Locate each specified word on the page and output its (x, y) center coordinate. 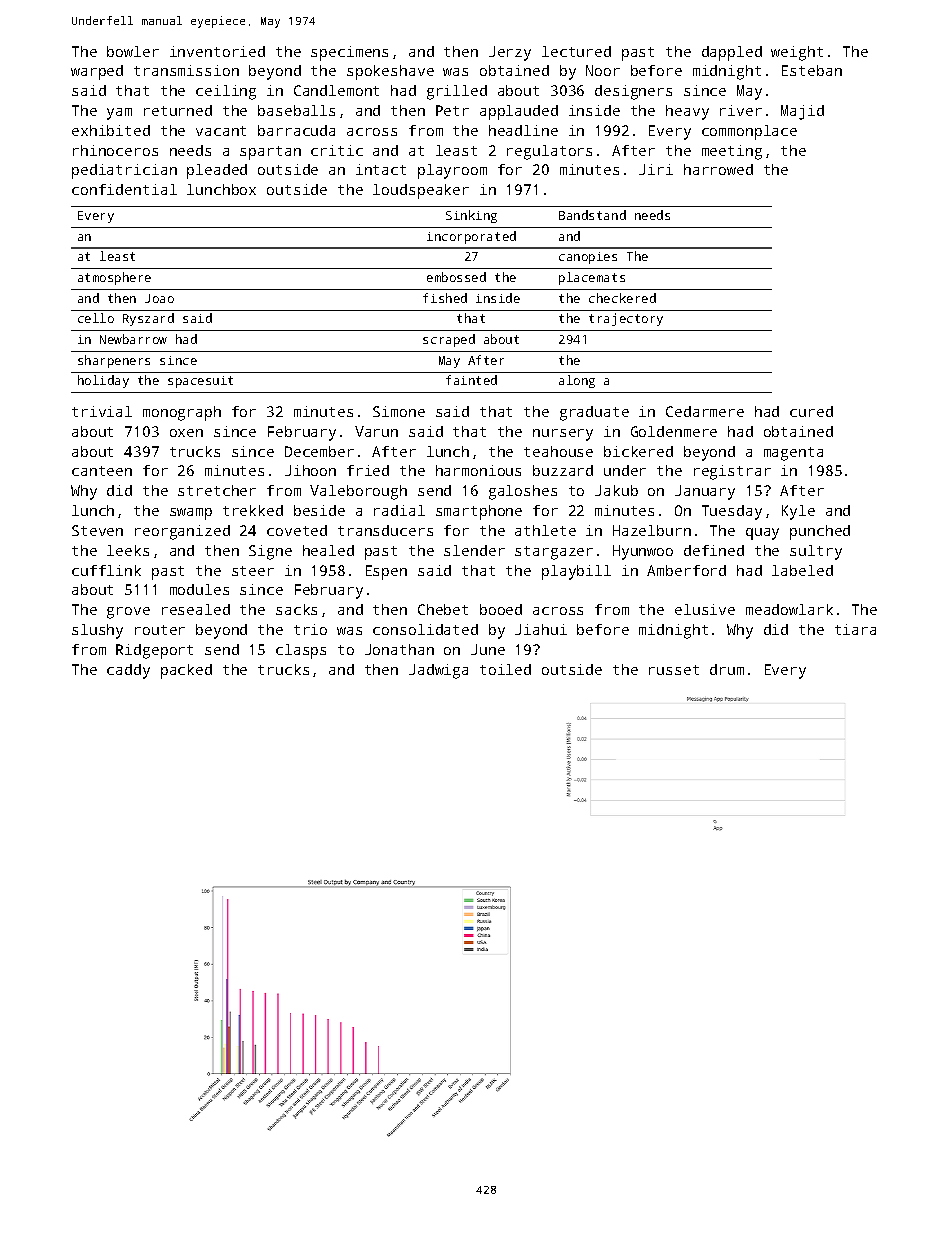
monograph (182, 413)
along (577, 381)
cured (811, 411)
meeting (732, 152)
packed (186, 671)
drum (727, 669)
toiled (505, 669)
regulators (549, 152)
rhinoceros (115, 150)
